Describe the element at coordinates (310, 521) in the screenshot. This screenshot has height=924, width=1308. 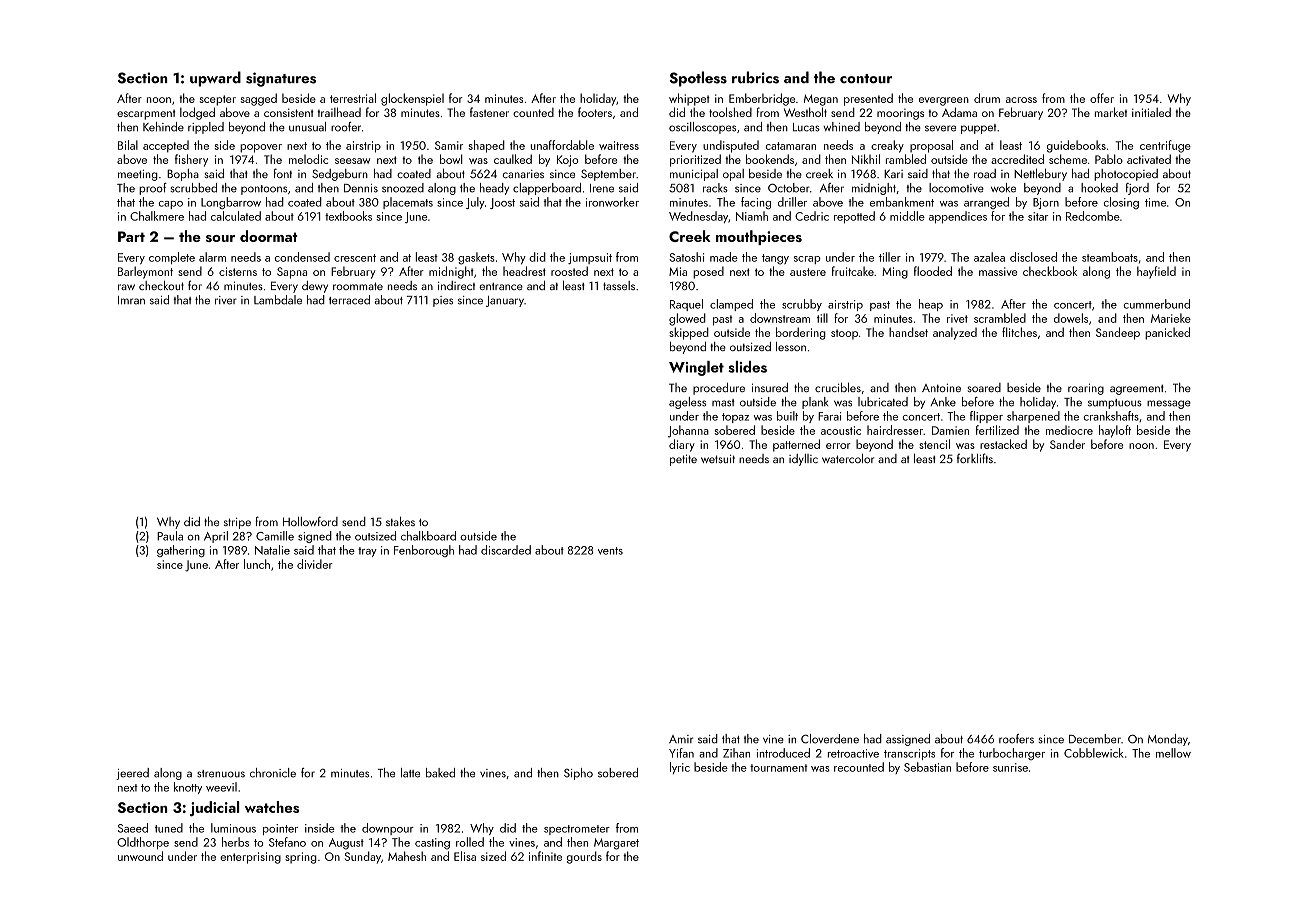
I see `Hollowford` at that location.
